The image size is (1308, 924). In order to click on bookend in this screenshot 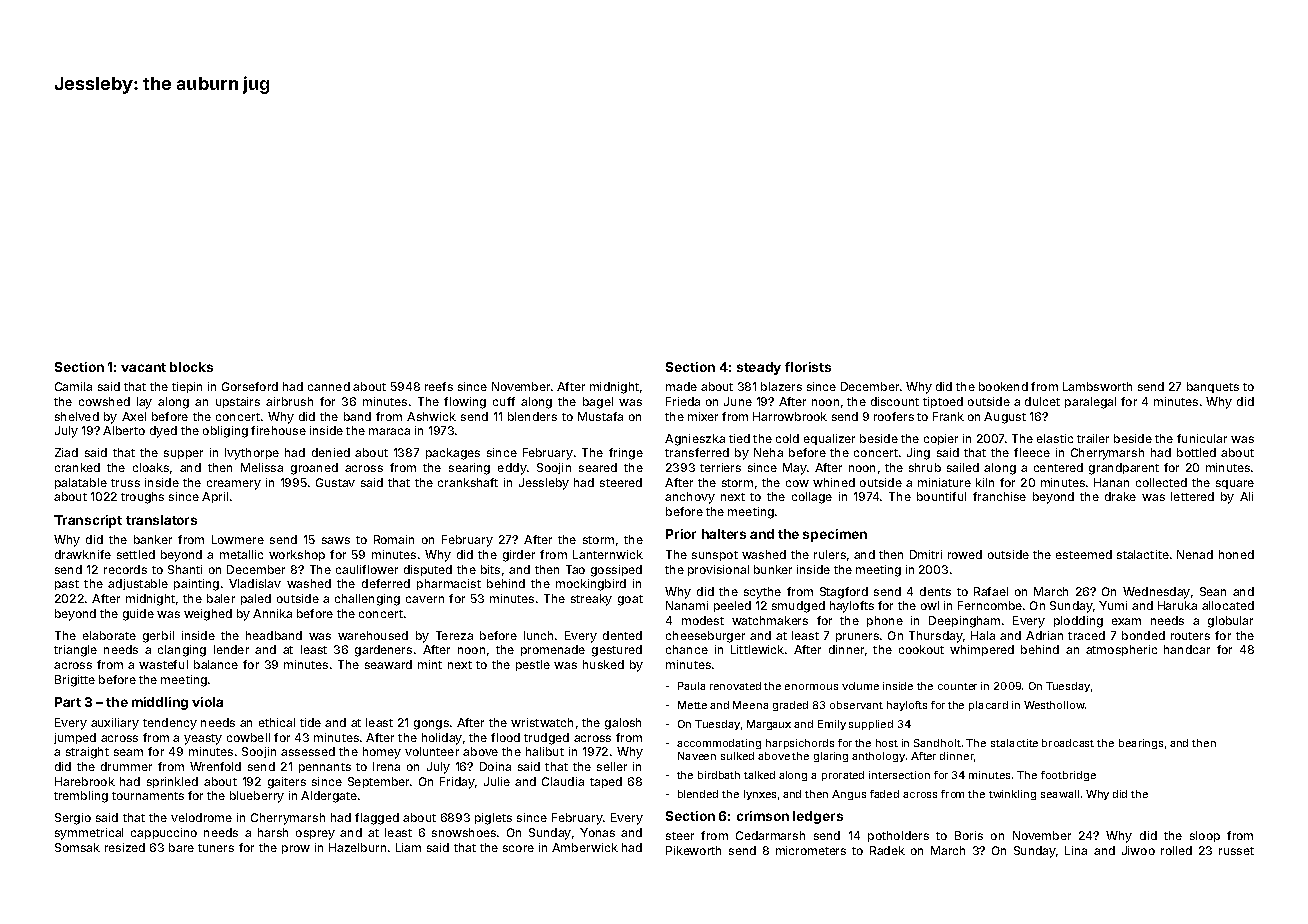, I will do `click(1003, 386)`.
